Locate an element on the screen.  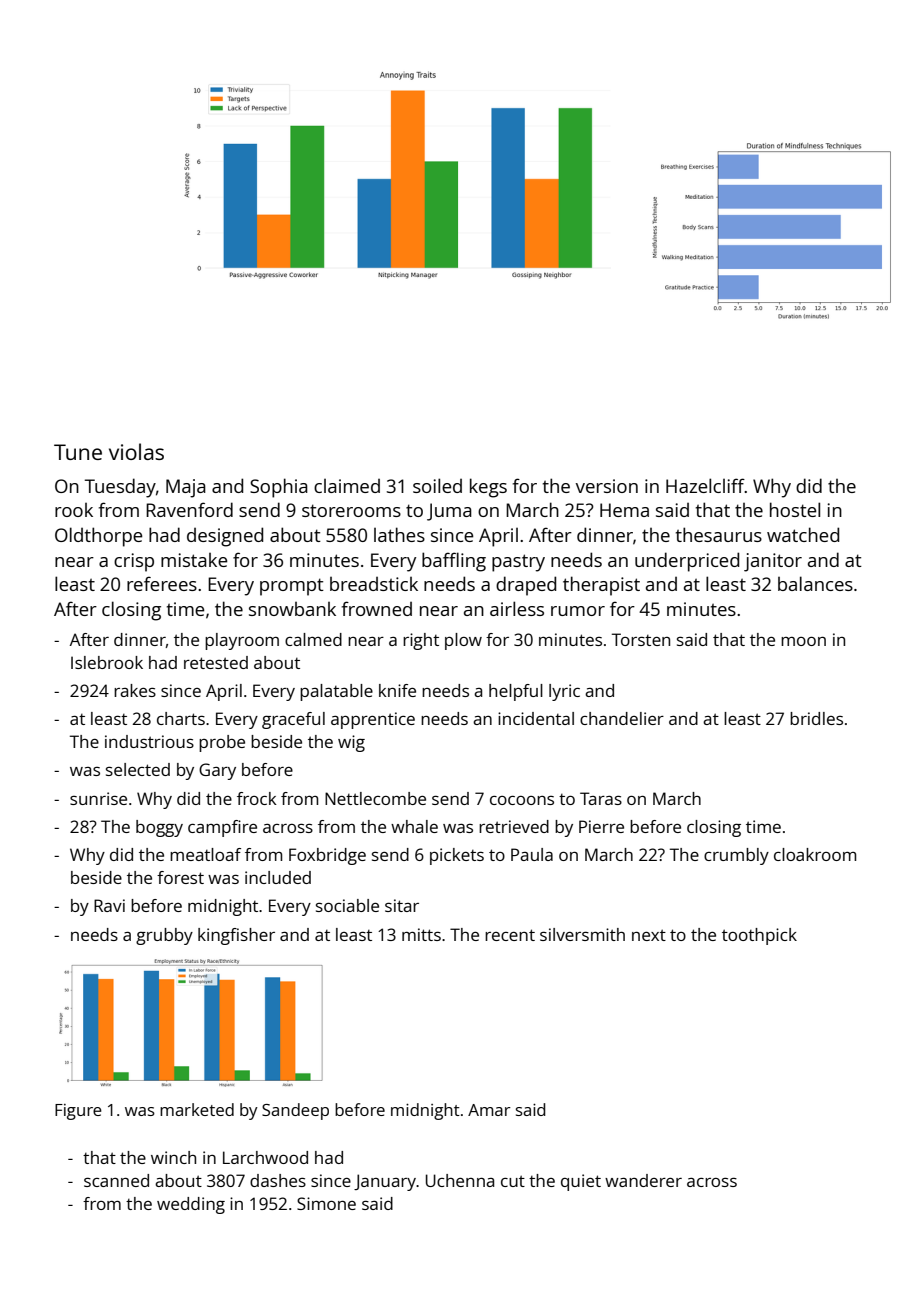
Sophia is located at coordinates (279, 488).
